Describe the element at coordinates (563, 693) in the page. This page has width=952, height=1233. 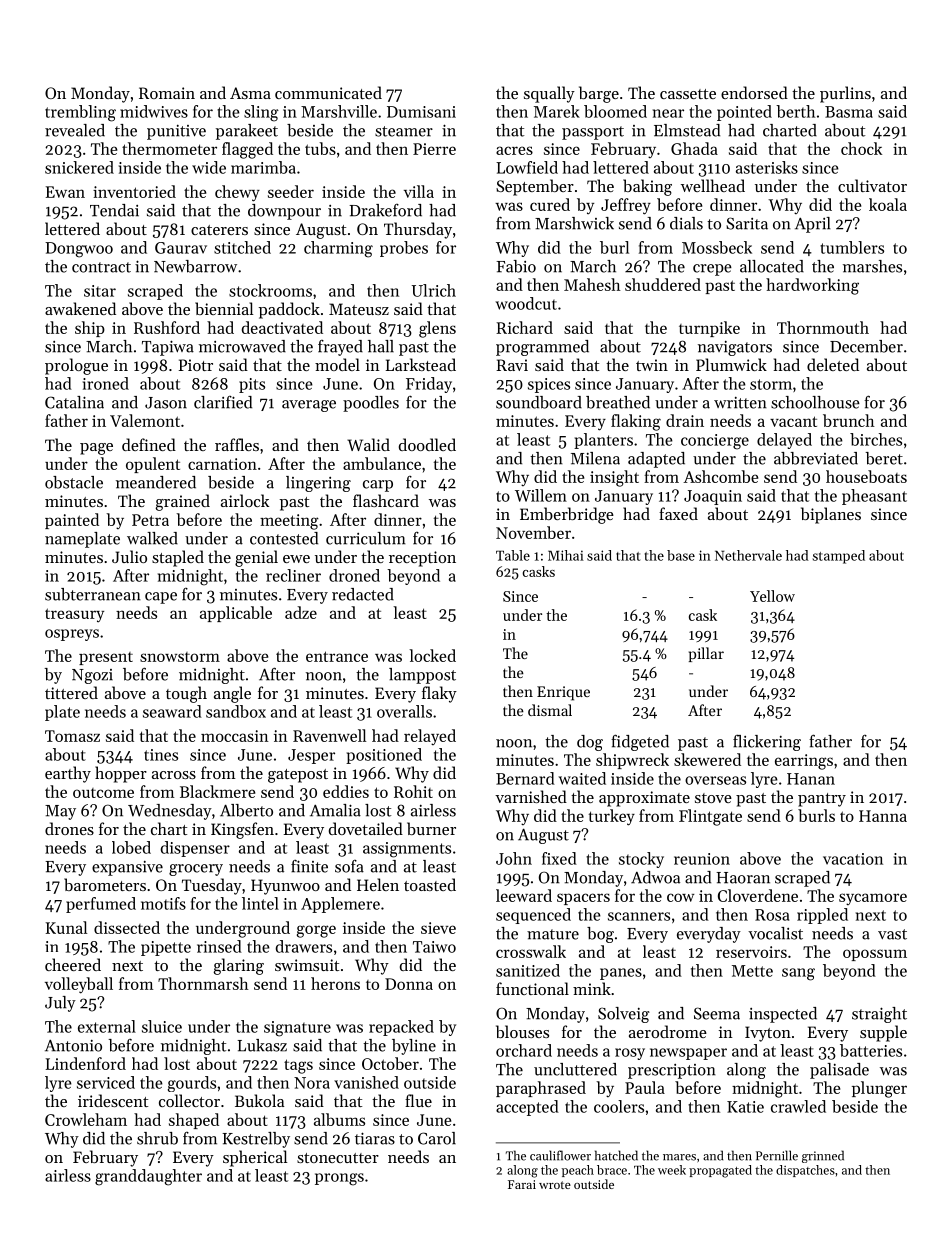
I see `Enrique` at that location.
